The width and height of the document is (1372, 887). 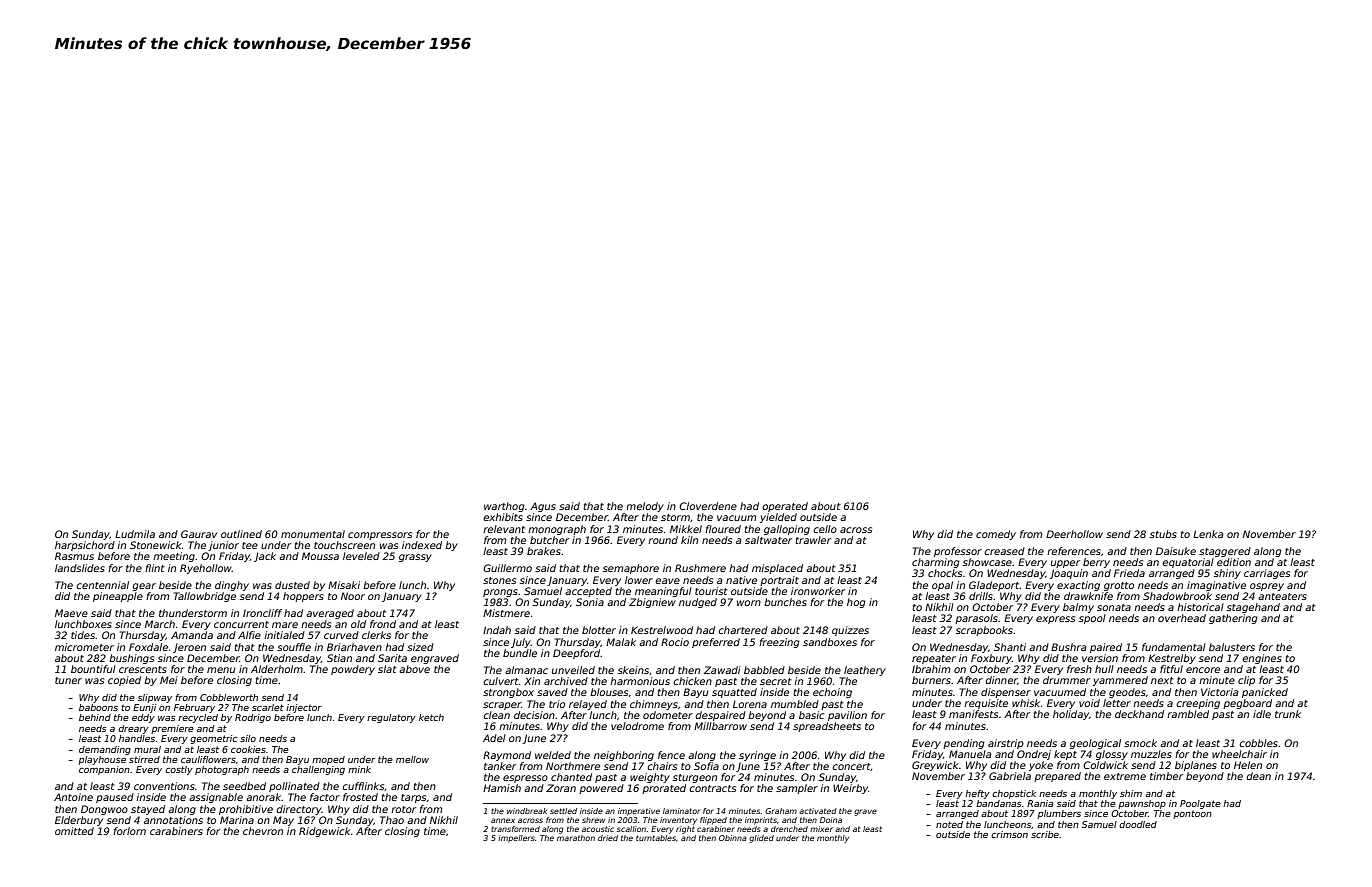 What do you see at coordinates (1176, 551) in the document?
I see `Daisuke` at bounding box center [1176, 551].
